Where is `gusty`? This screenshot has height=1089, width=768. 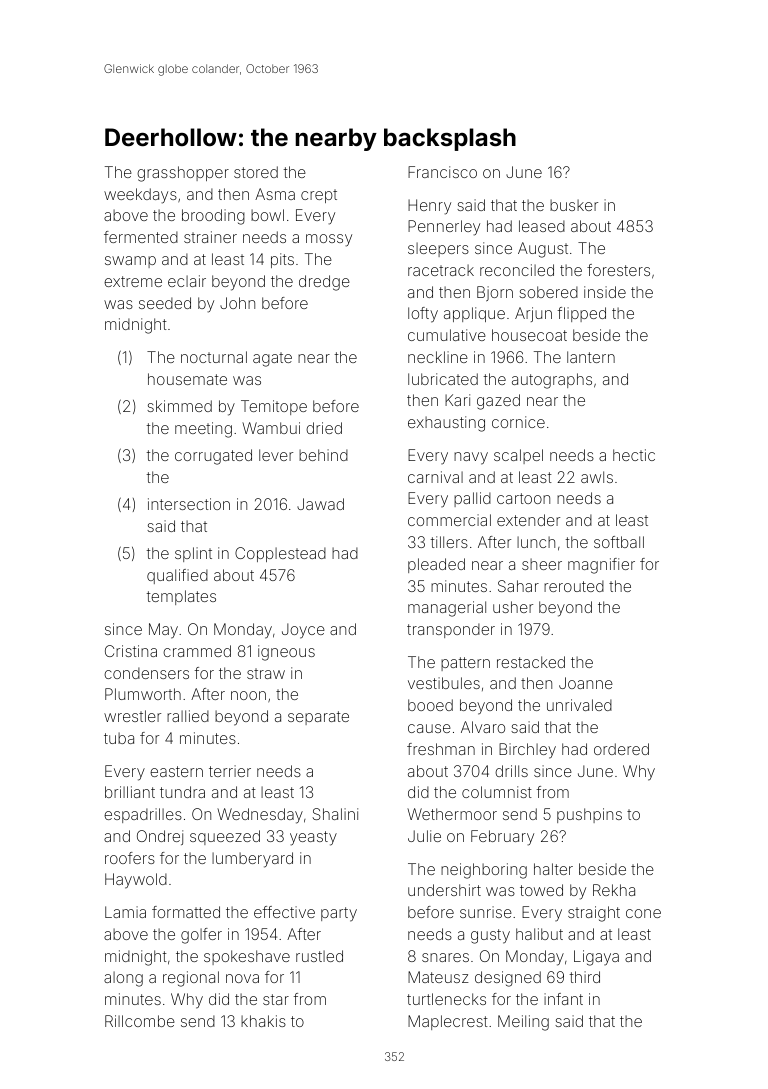 gusty is located at coordinates (490, 936).
